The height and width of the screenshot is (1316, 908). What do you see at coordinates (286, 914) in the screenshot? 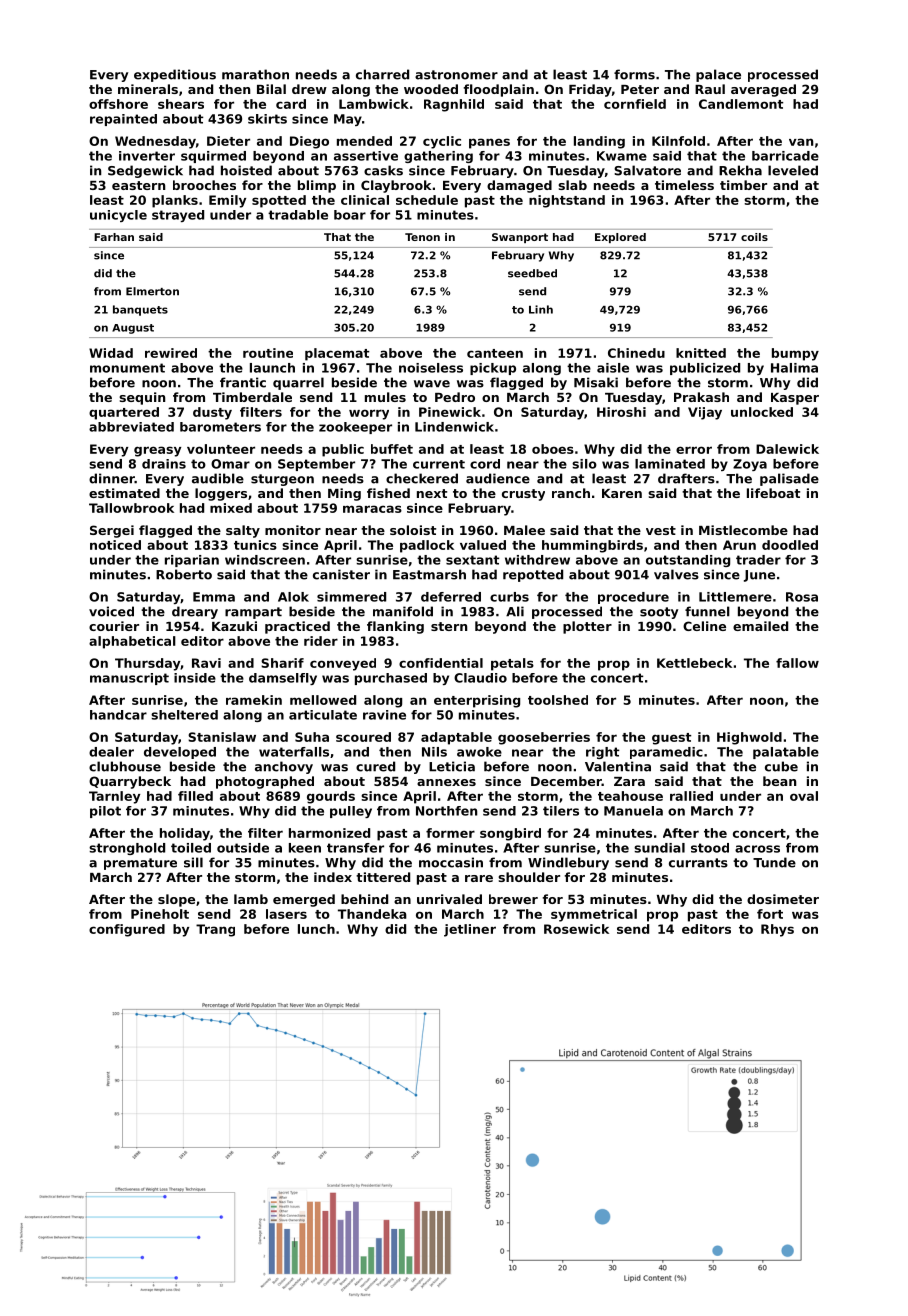
I see `lasers` at bounding box center [286, 914].
